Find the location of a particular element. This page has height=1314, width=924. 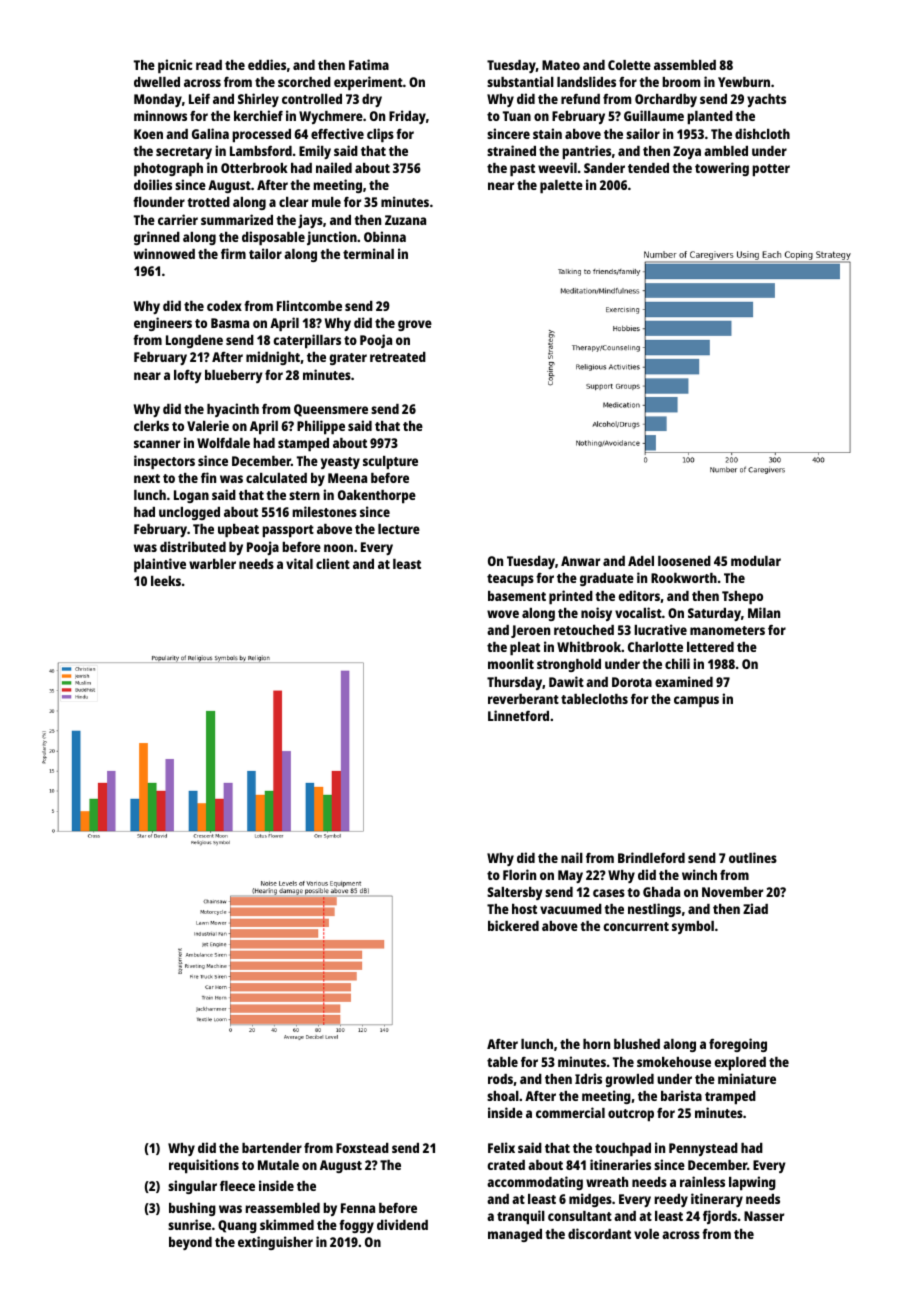

client is located at coordinates (333, 563).
